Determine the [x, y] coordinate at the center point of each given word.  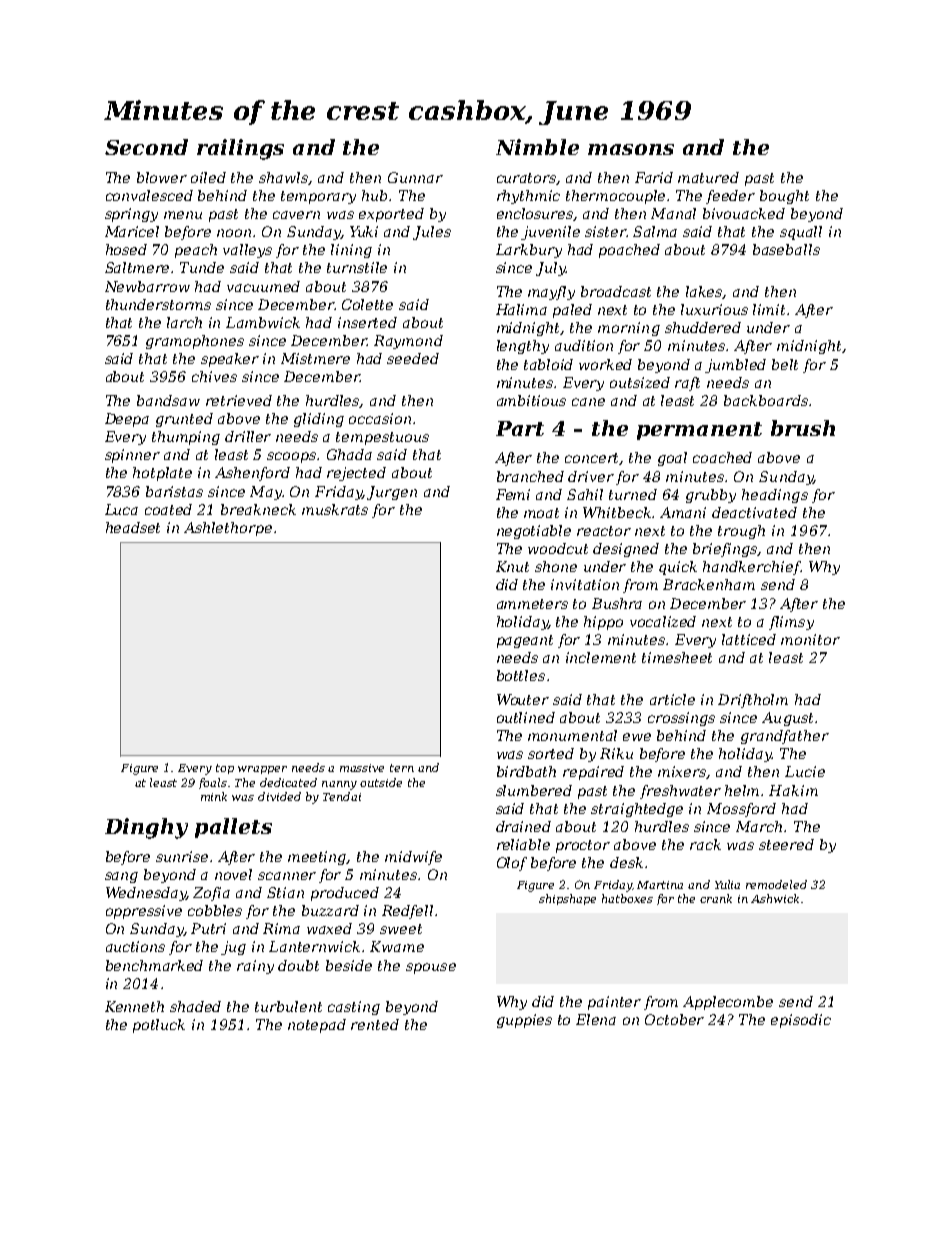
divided [279, 796]
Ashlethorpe [228, 529]
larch [184, 322]
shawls [284, 178]
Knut [512, 566]
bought [784, 197]
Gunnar [415, 177]
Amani [683, 512]
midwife [413, 858]
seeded [413, 358]
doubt [298, 965]
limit [769, 309]
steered [786, 844]
